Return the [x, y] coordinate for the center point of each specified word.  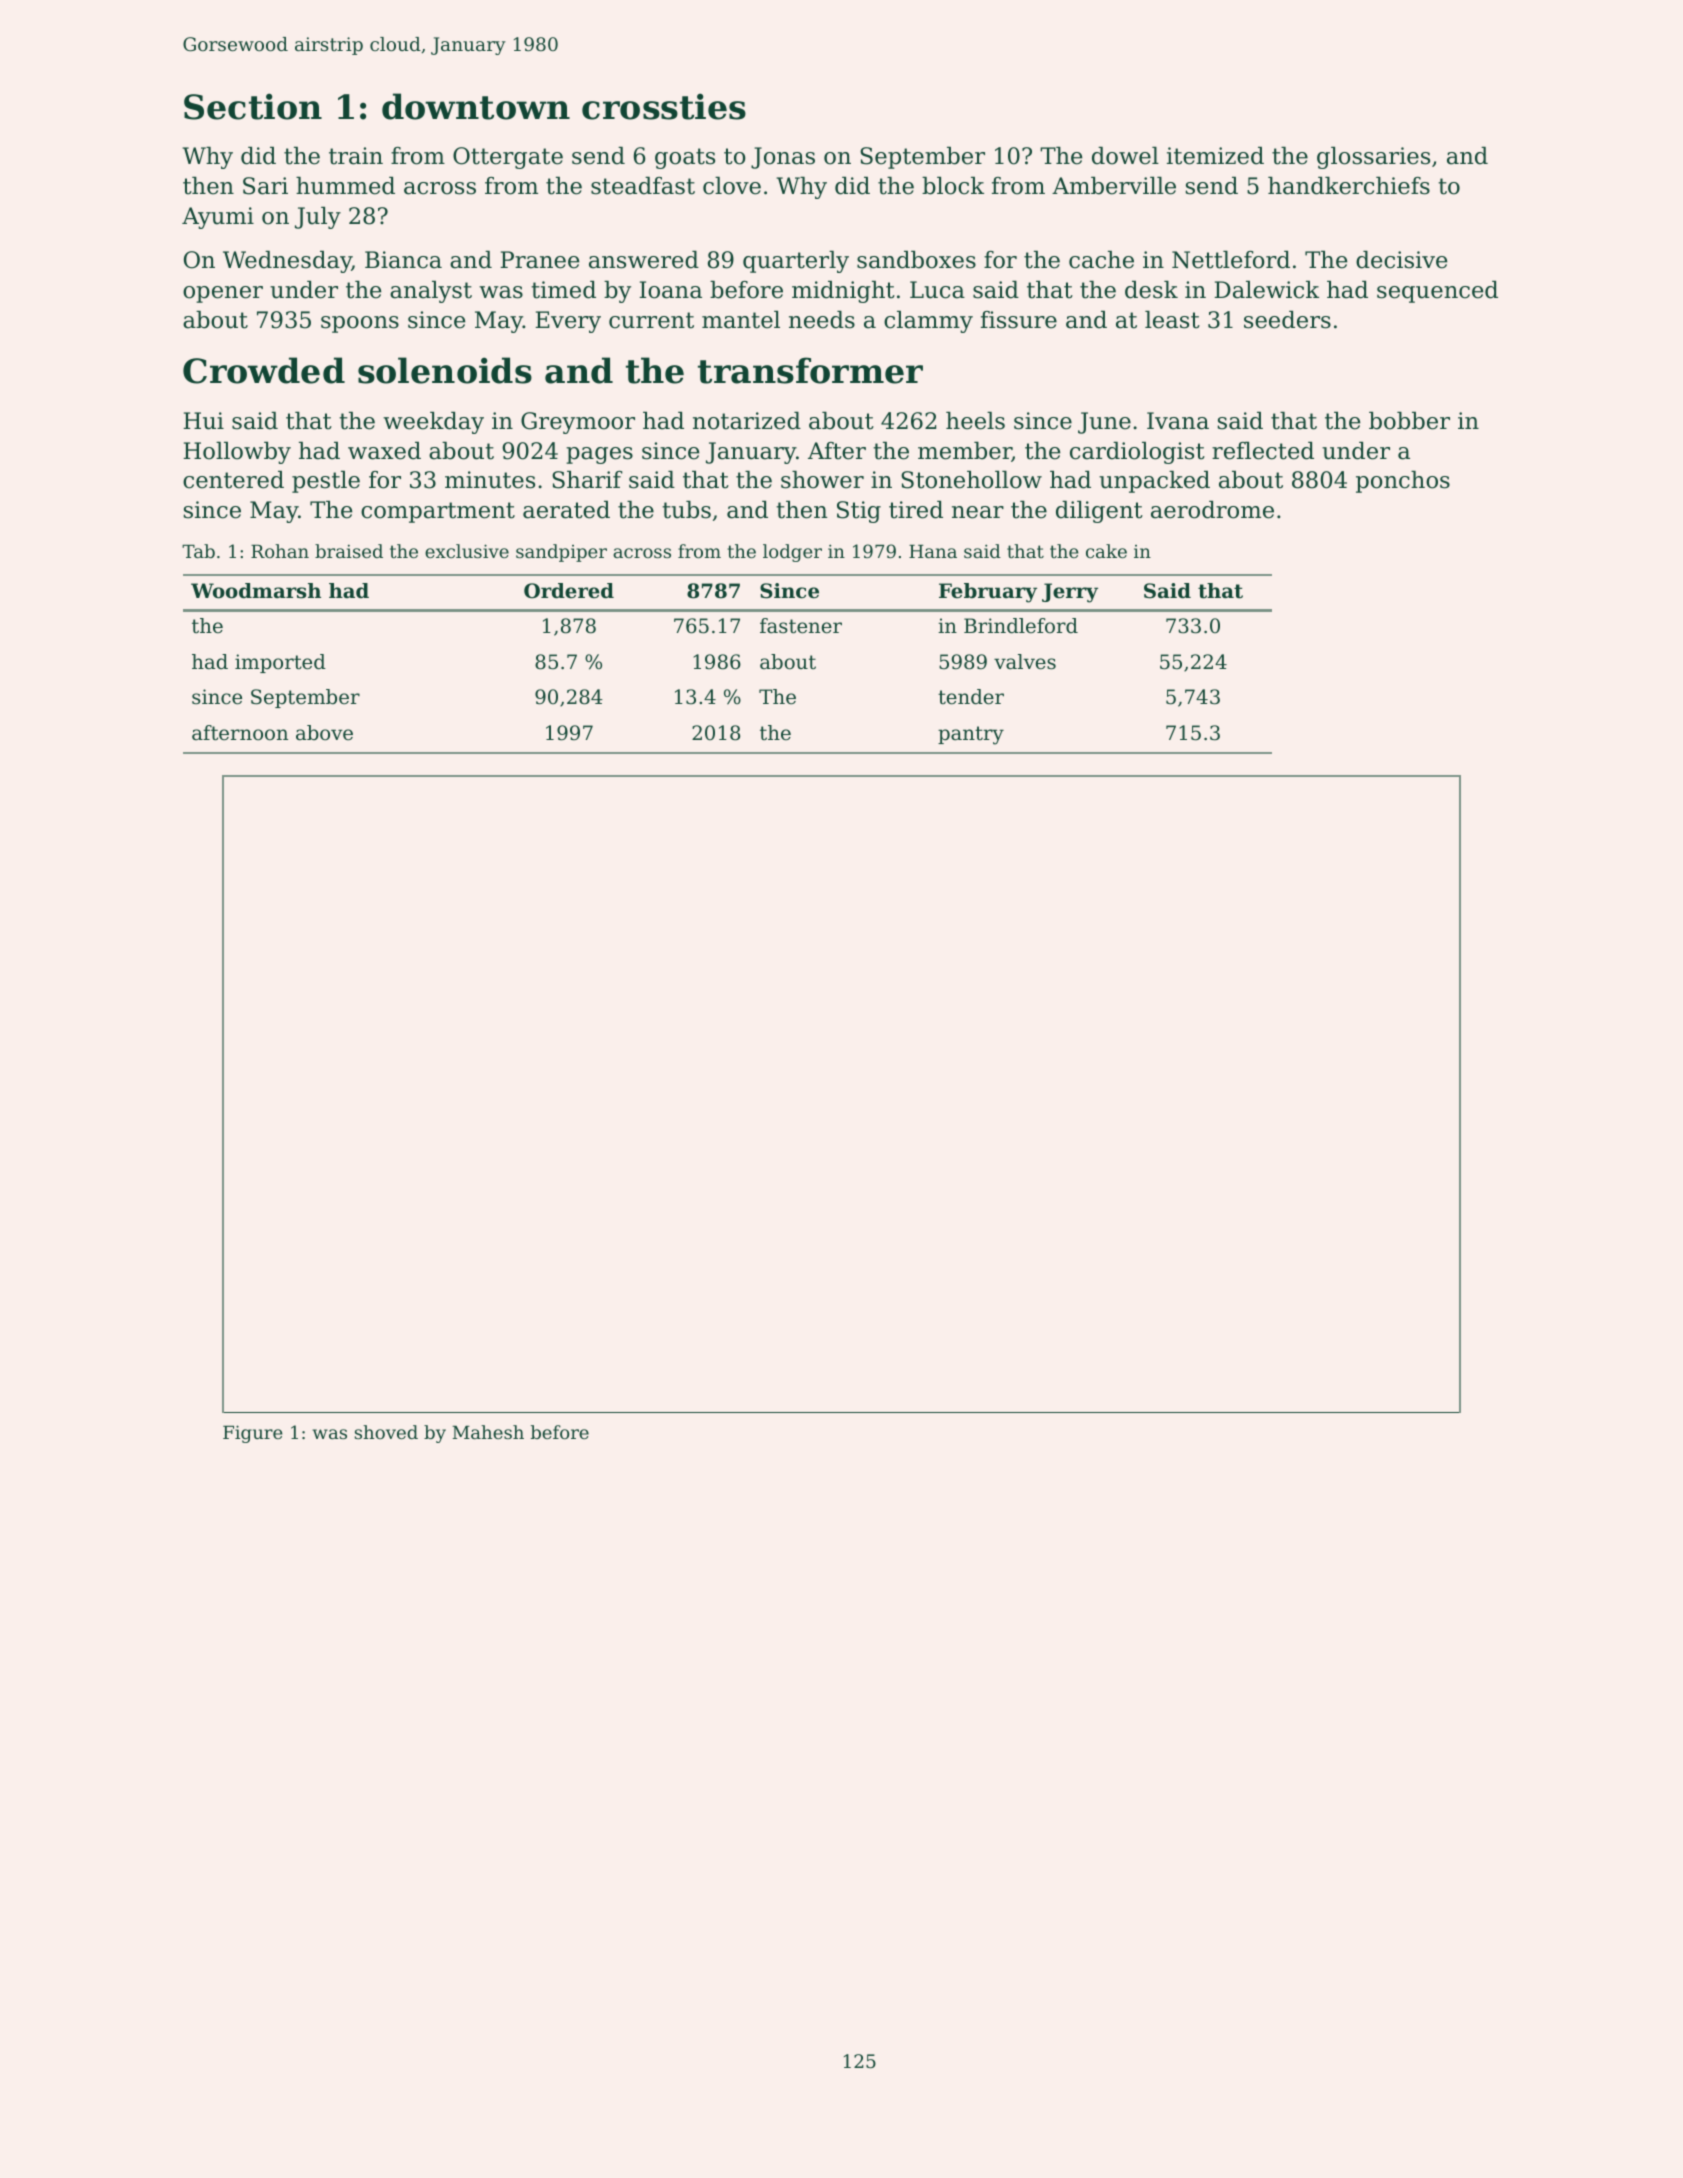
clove [732, 186]
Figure [253, 1434]
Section [253, 106]
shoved [386, 1432]
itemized [1215, 156]
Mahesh [488, 1432]
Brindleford [1021, 626]
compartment [438, 512]
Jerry [1070, 593]
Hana [933, 551]
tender [971, 697]
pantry [971, 735]
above [324, 733]
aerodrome [1212, 510]
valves [1025, 662]
